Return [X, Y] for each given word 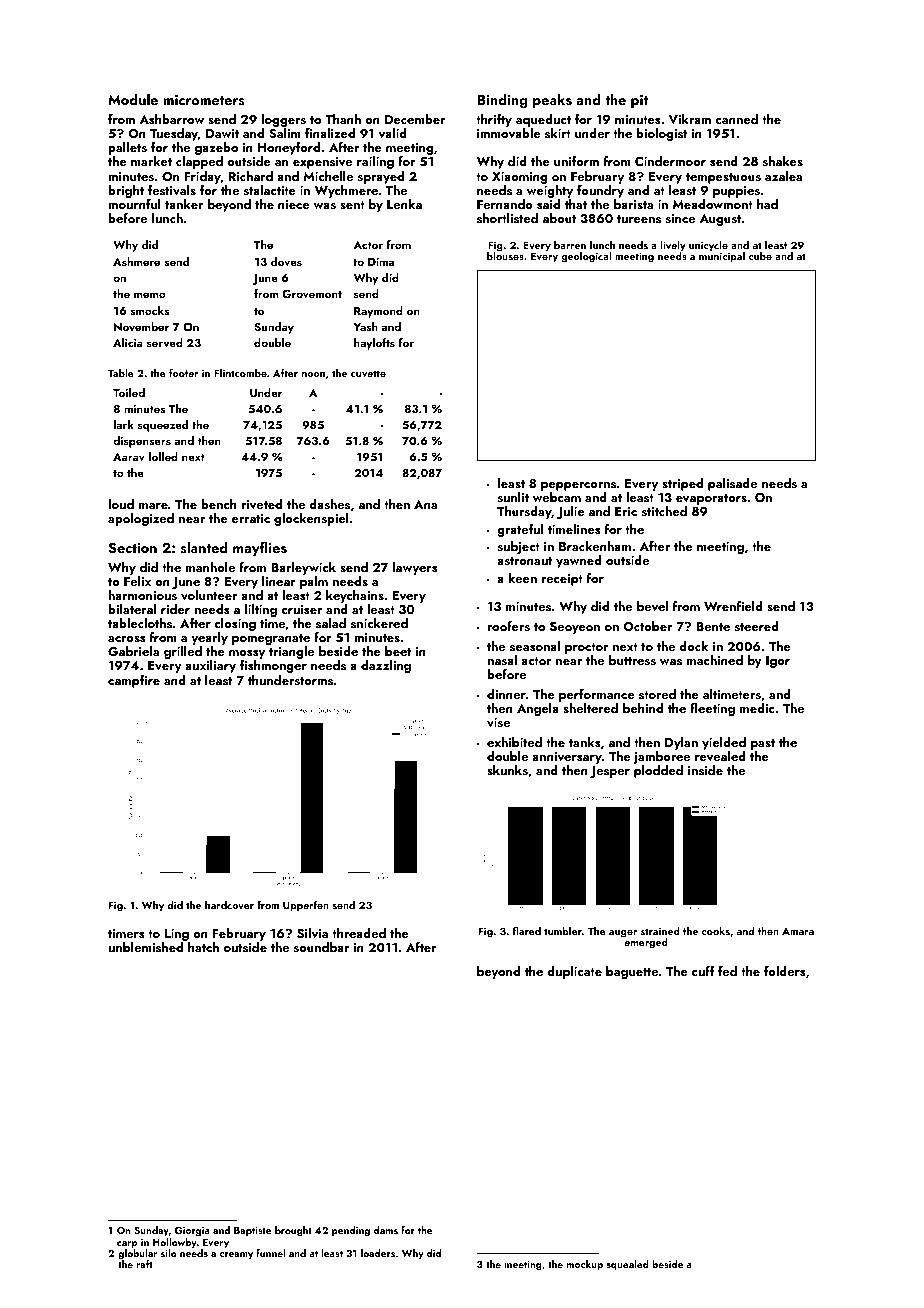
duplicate [574, 972]
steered [757, 626]
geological [586, 257]
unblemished [145, 947]
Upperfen [306, 906]
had [767, 204]
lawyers [415, 568]
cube [760, 256]
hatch [203, 947]
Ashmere [136, 261]
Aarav [129, 457]
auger [623, 934]
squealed [628, 1265]
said [548, 204]
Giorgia [192, 1232]
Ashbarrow [171, 119]
